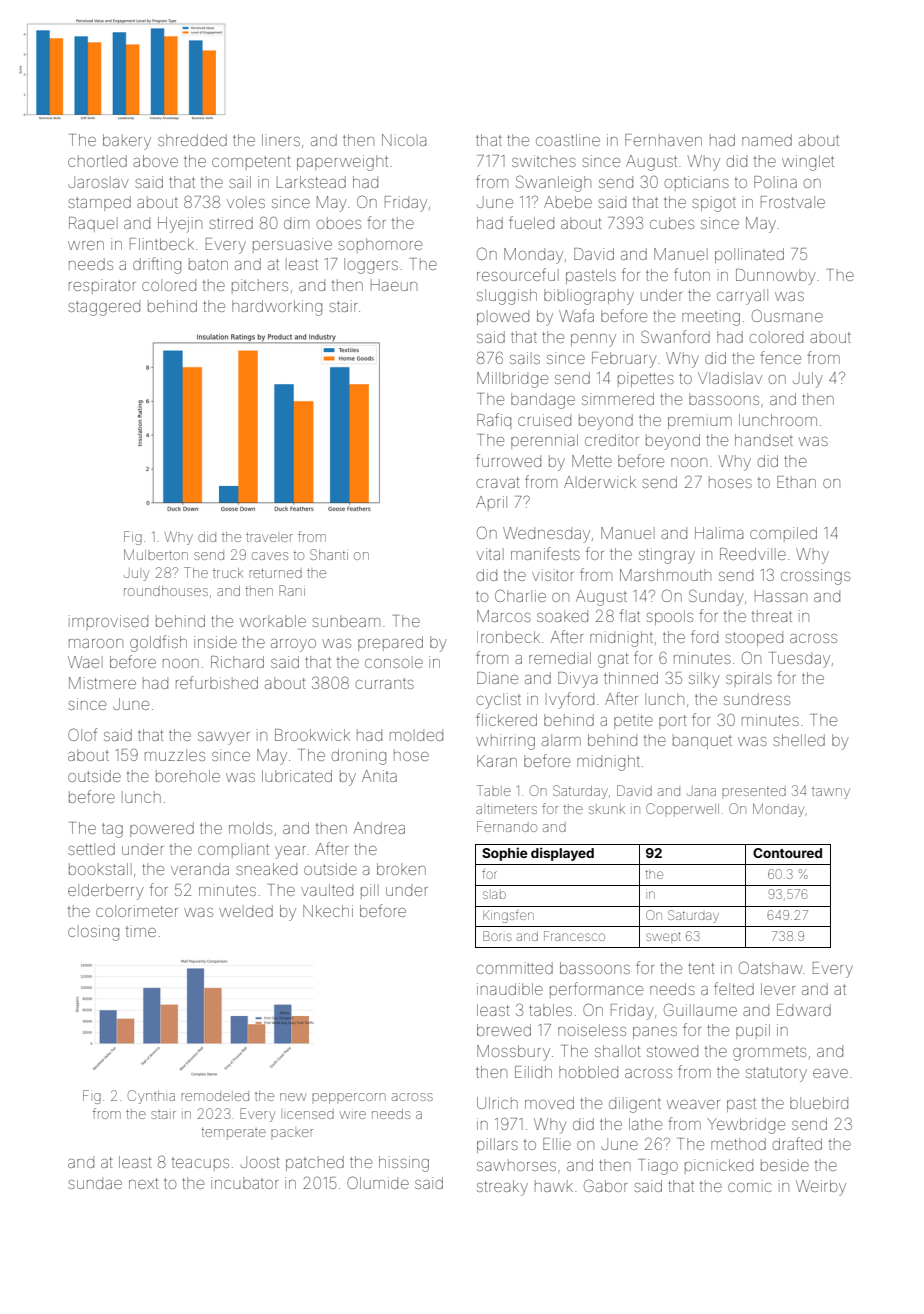  What do you see at coordinates (663, 140) in the document?
I see `Fernhaven` at bounding box center [663, 140].
